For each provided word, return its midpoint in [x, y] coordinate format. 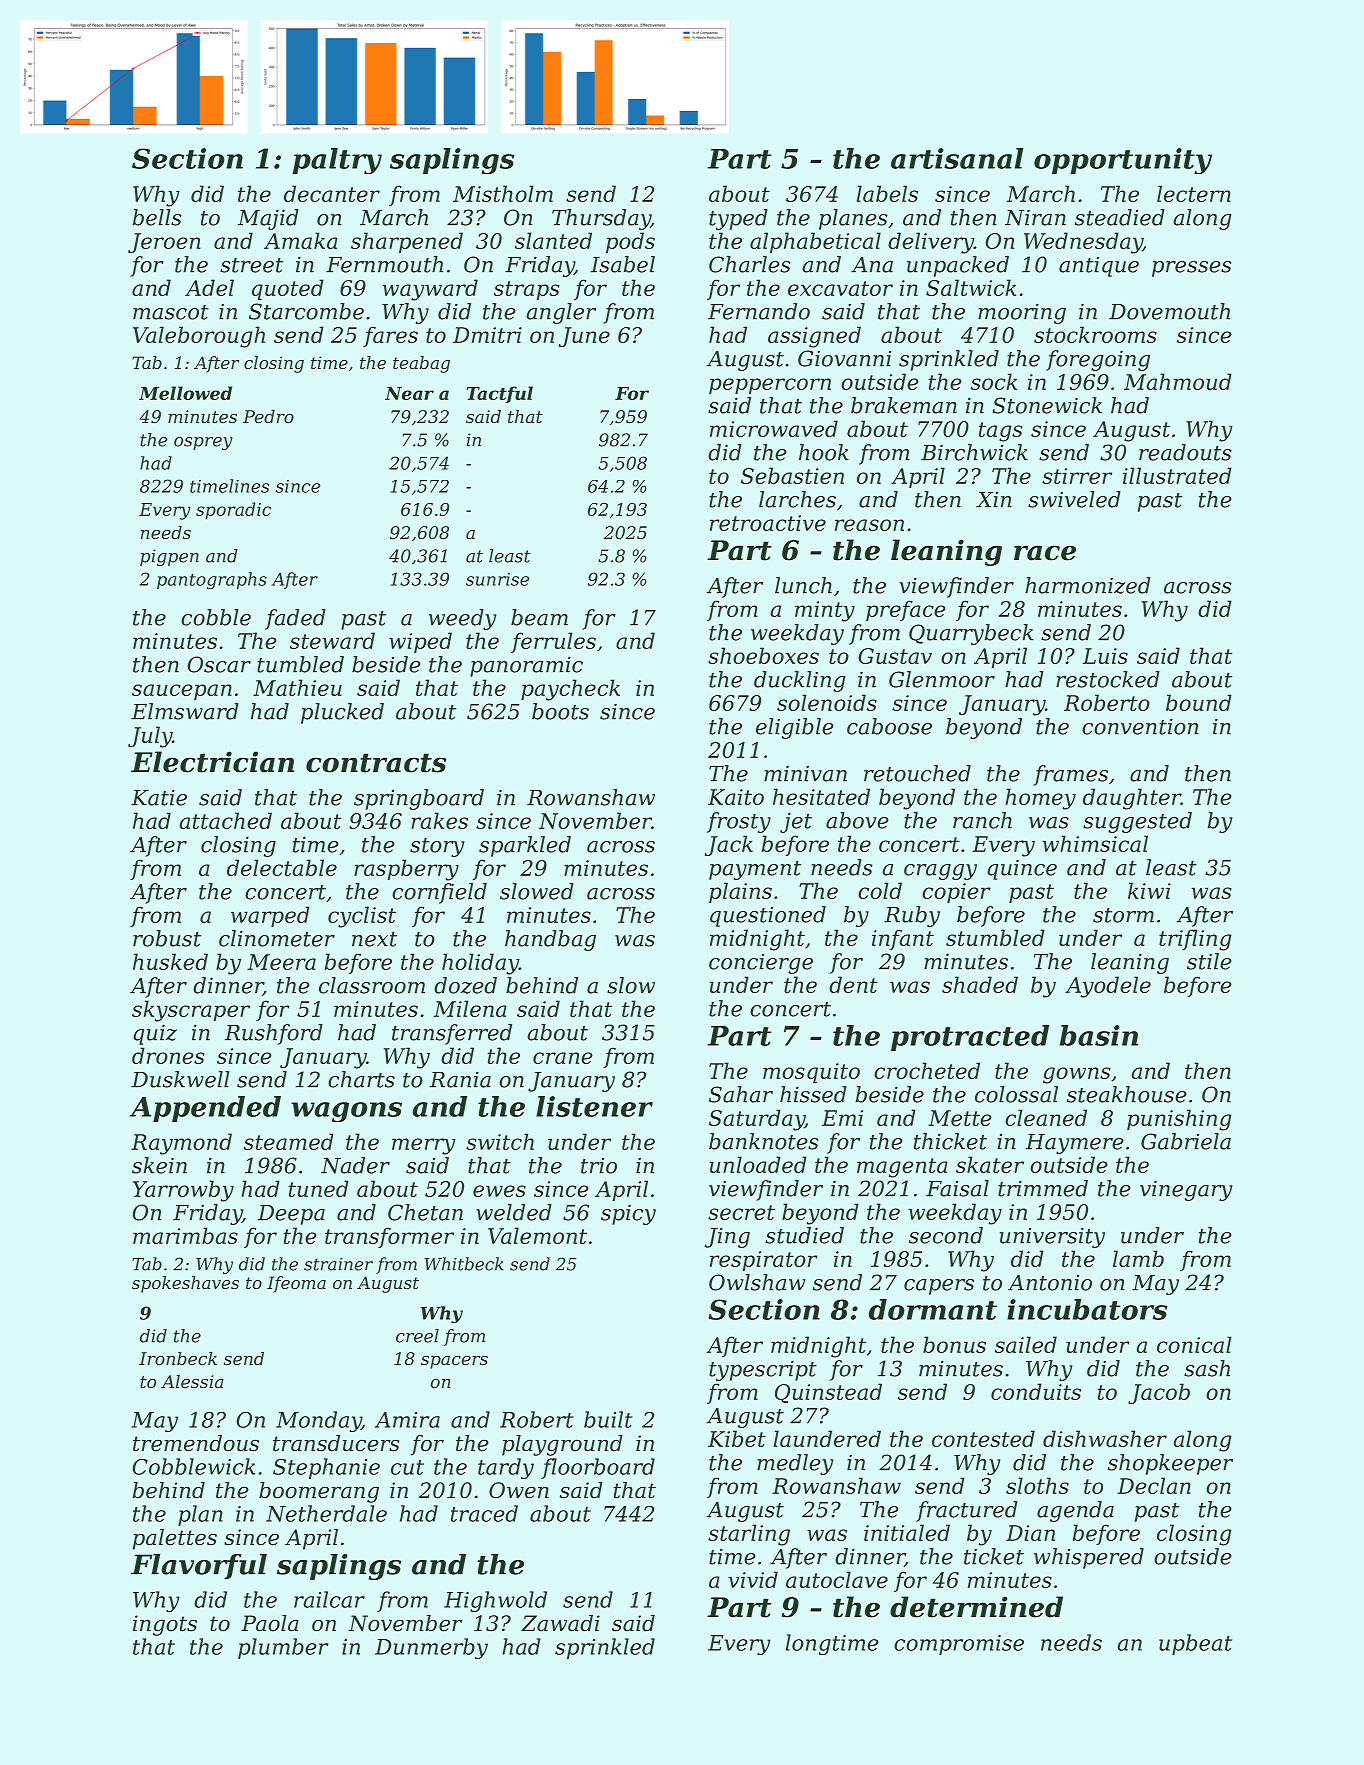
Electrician [212, 762]
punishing [1179, 1120]
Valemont [537, 1235]
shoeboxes [763, 655]
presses [1192, 269]
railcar [329, 1599]
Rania [460, 1079]
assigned [814, 337]
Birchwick [974, 452]
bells [157, 217]
